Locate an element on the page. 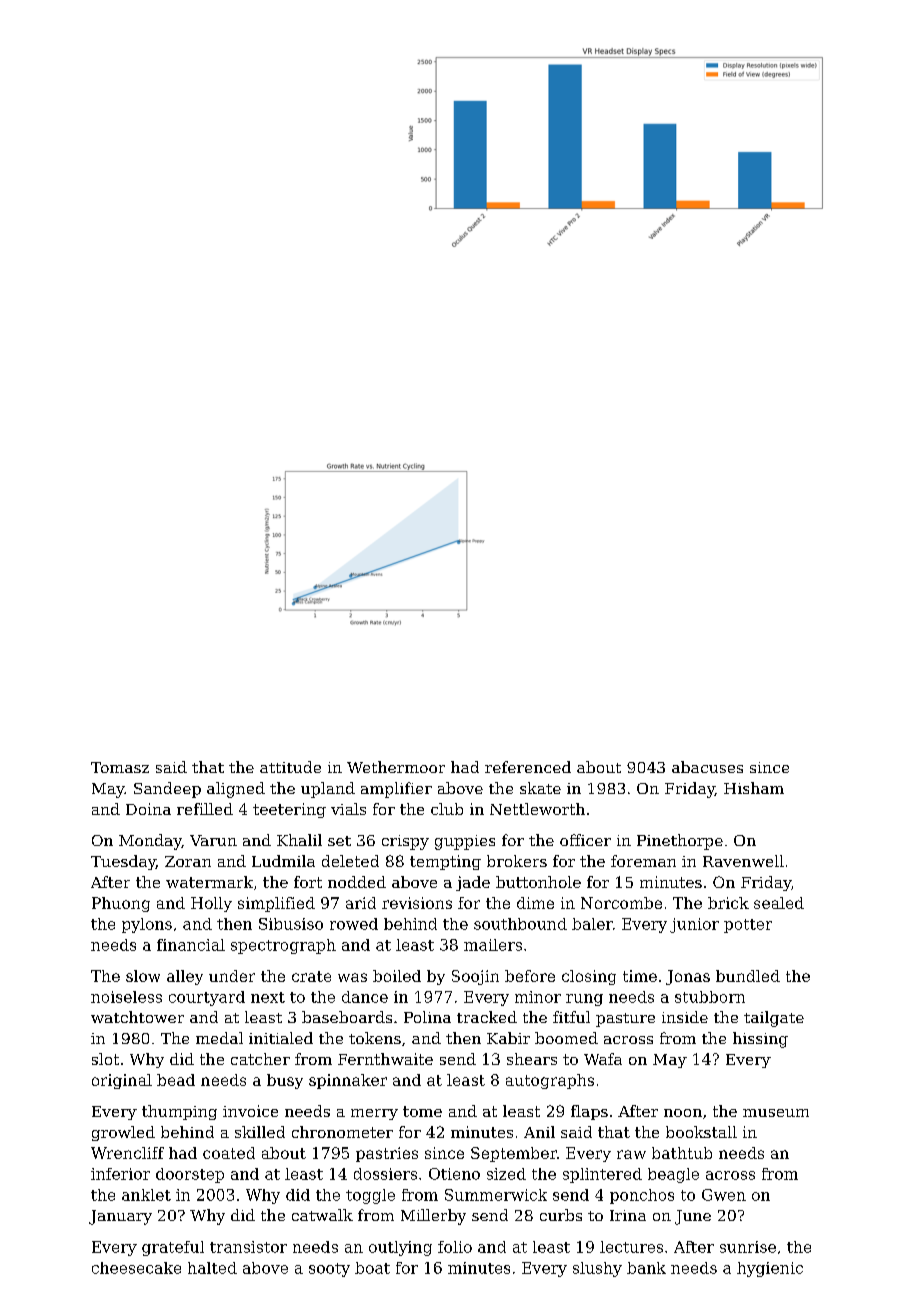  Nettleworth is located at coordinates (537, 809).
